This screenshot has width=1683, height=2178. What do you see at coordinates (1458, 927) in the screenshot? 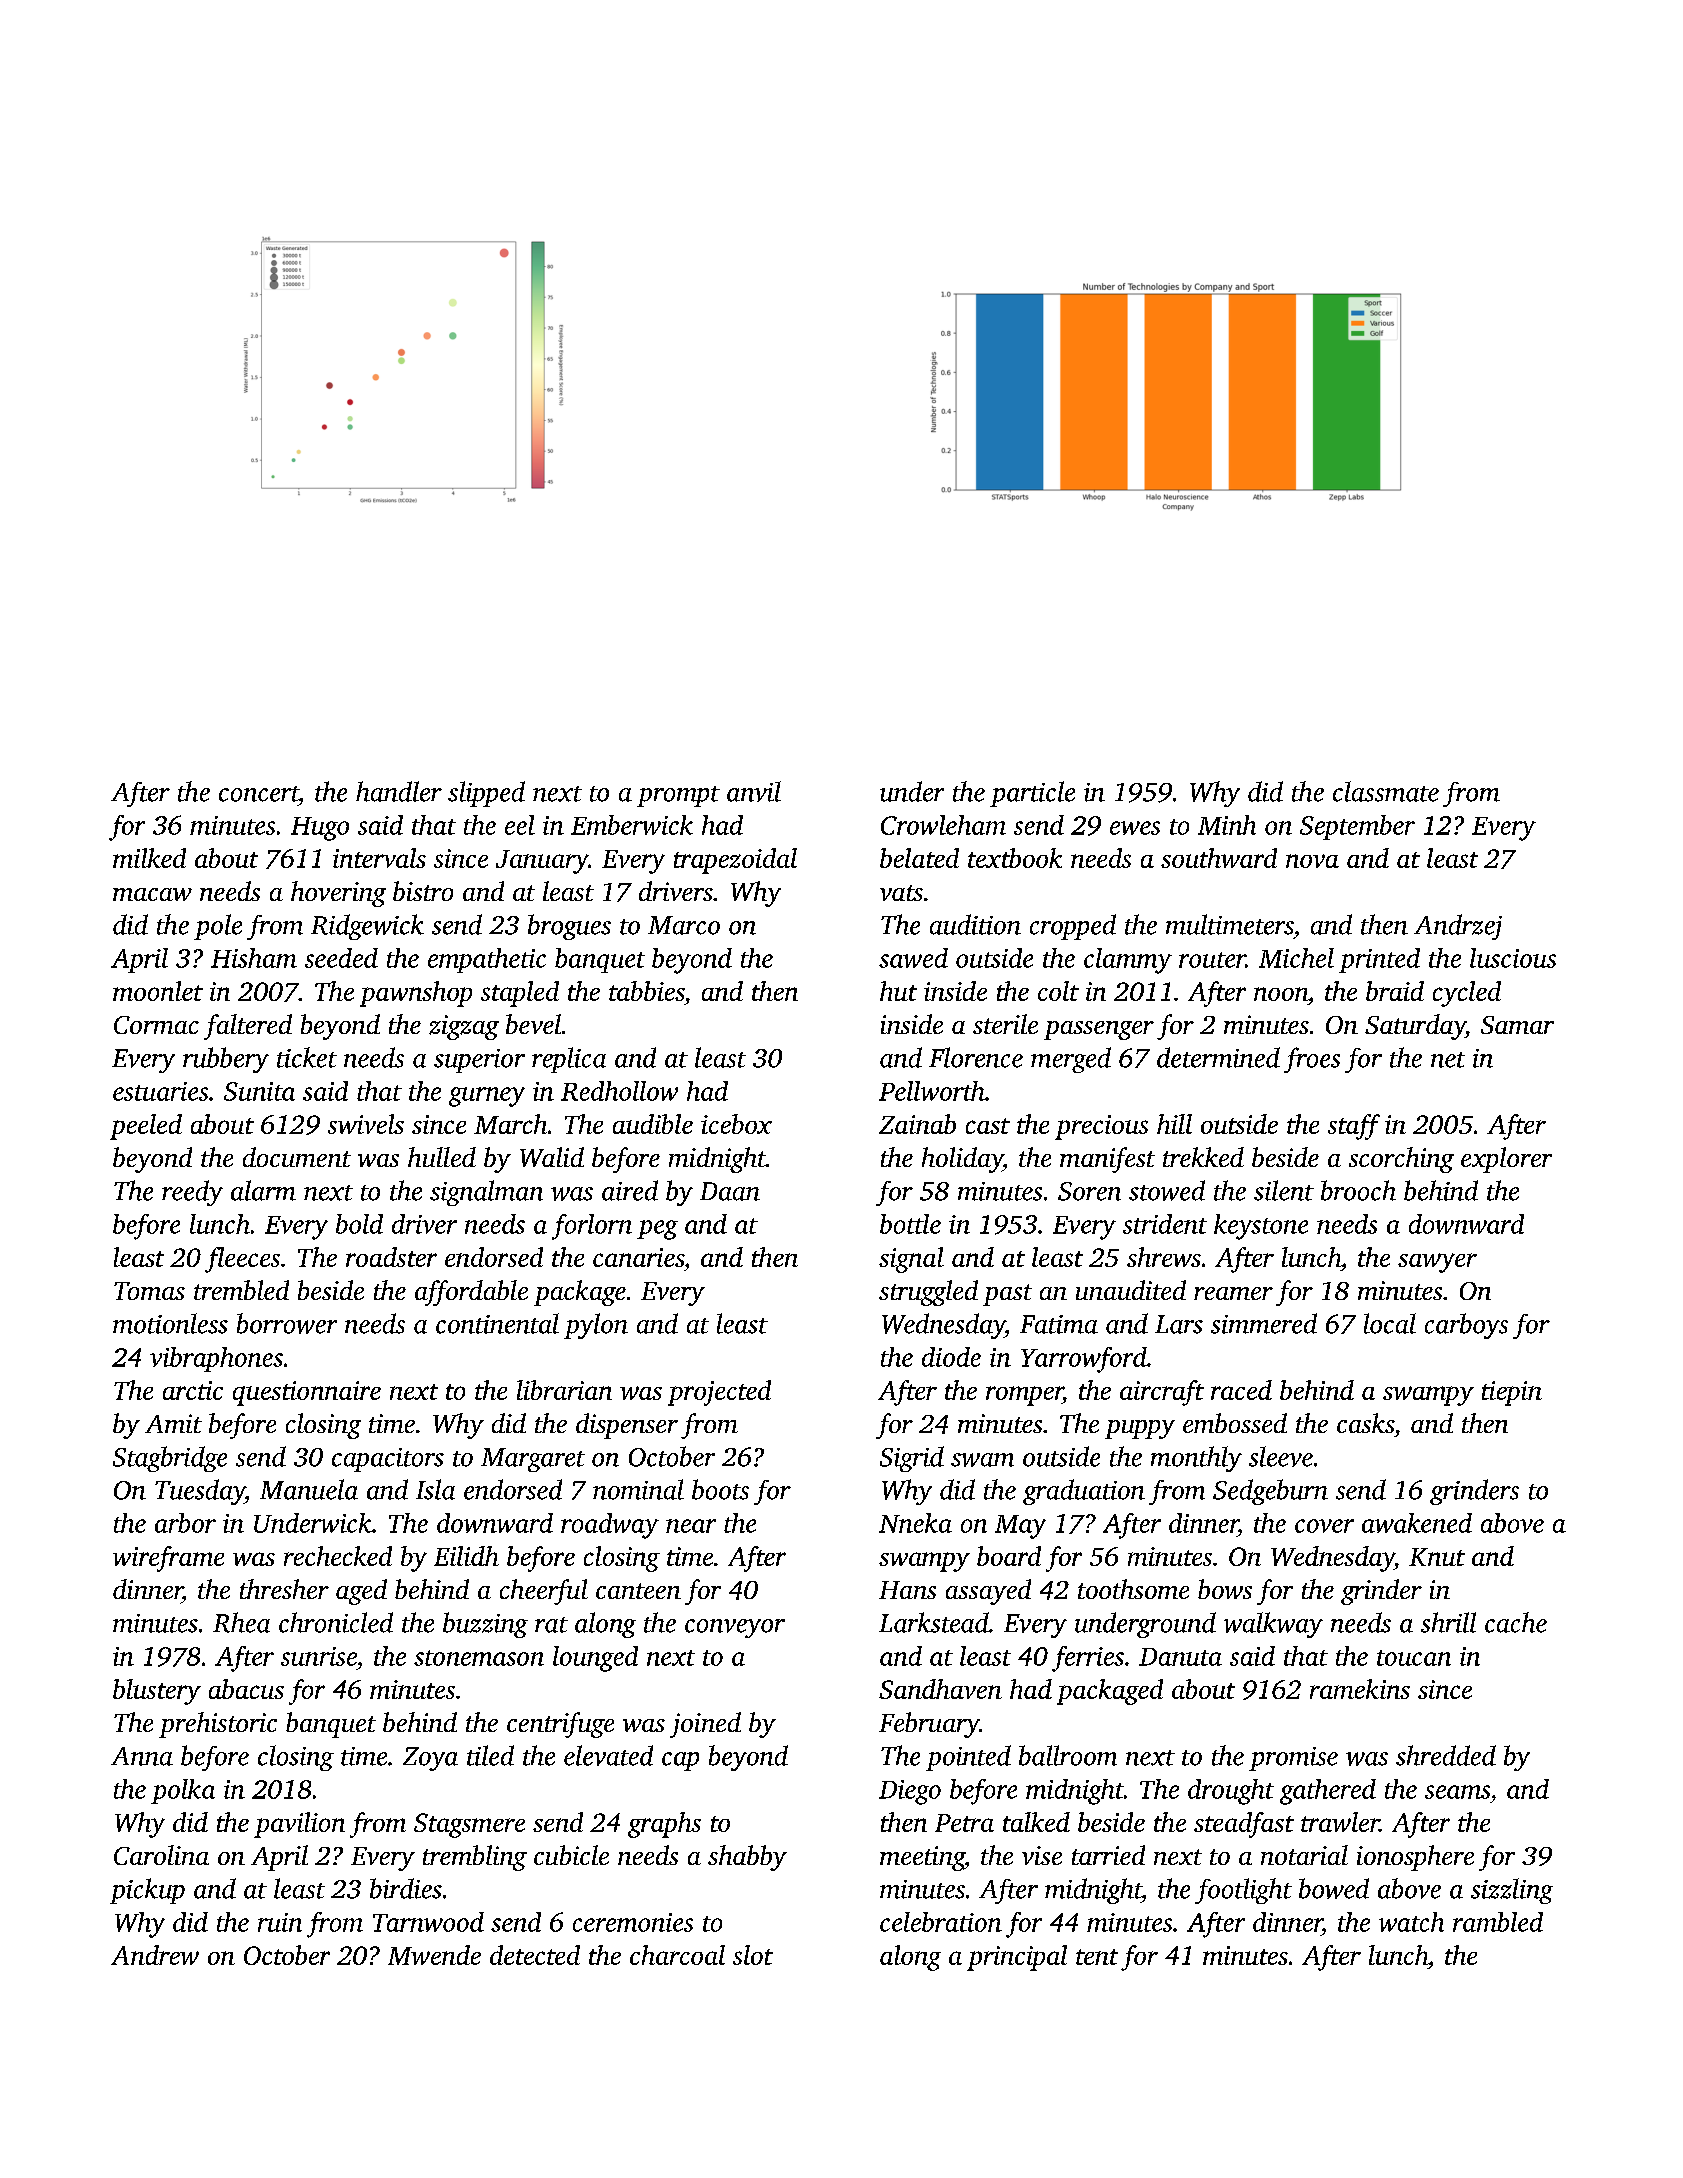
I see `Andrzej` at bounding box center [1458, 927].
